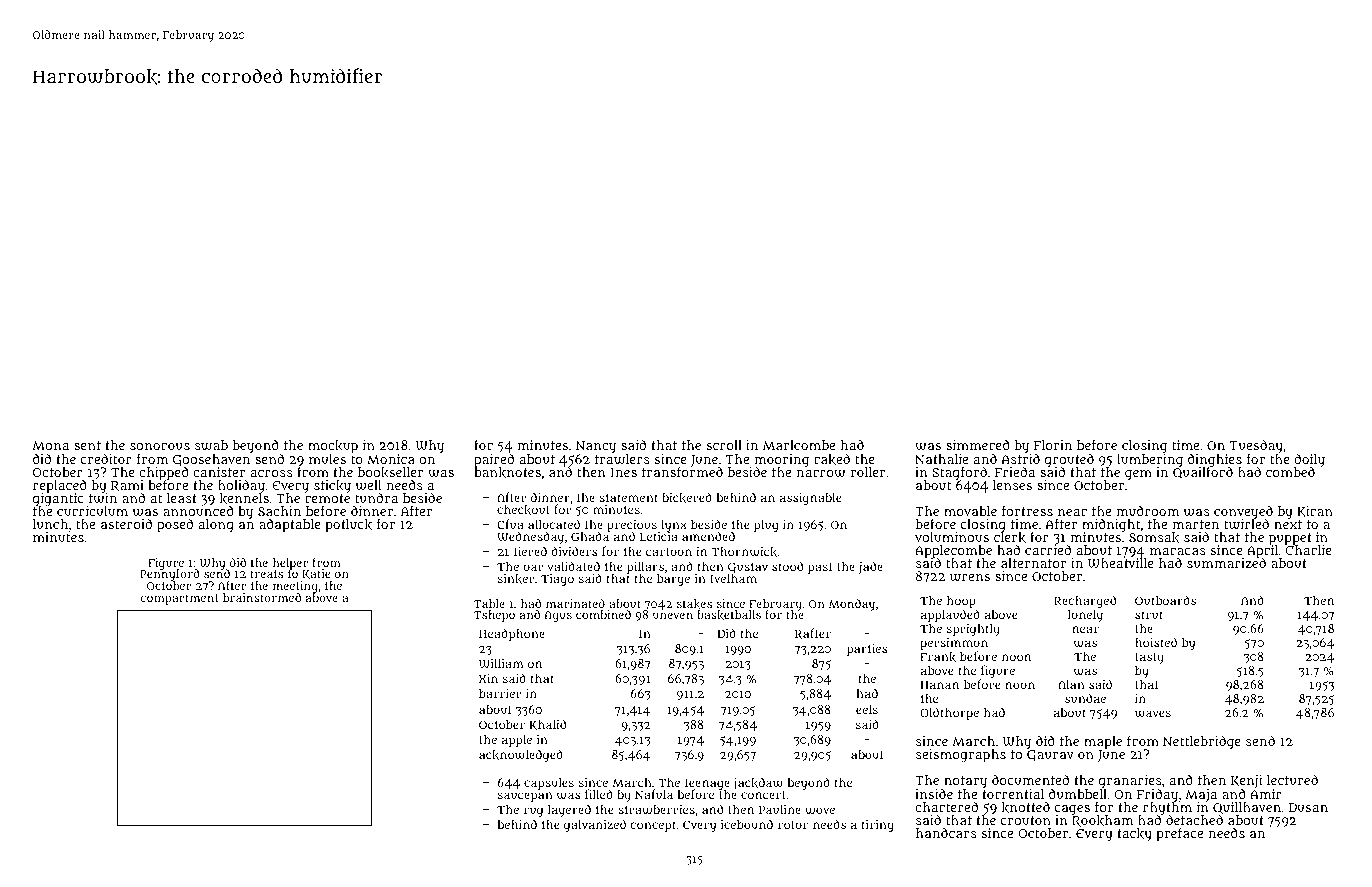 Image resolution: width=1372 pixels, height=887 pixels. Describe the element at coordinates (548, 724) in the screenshot. I see `Khalid` at that location.
